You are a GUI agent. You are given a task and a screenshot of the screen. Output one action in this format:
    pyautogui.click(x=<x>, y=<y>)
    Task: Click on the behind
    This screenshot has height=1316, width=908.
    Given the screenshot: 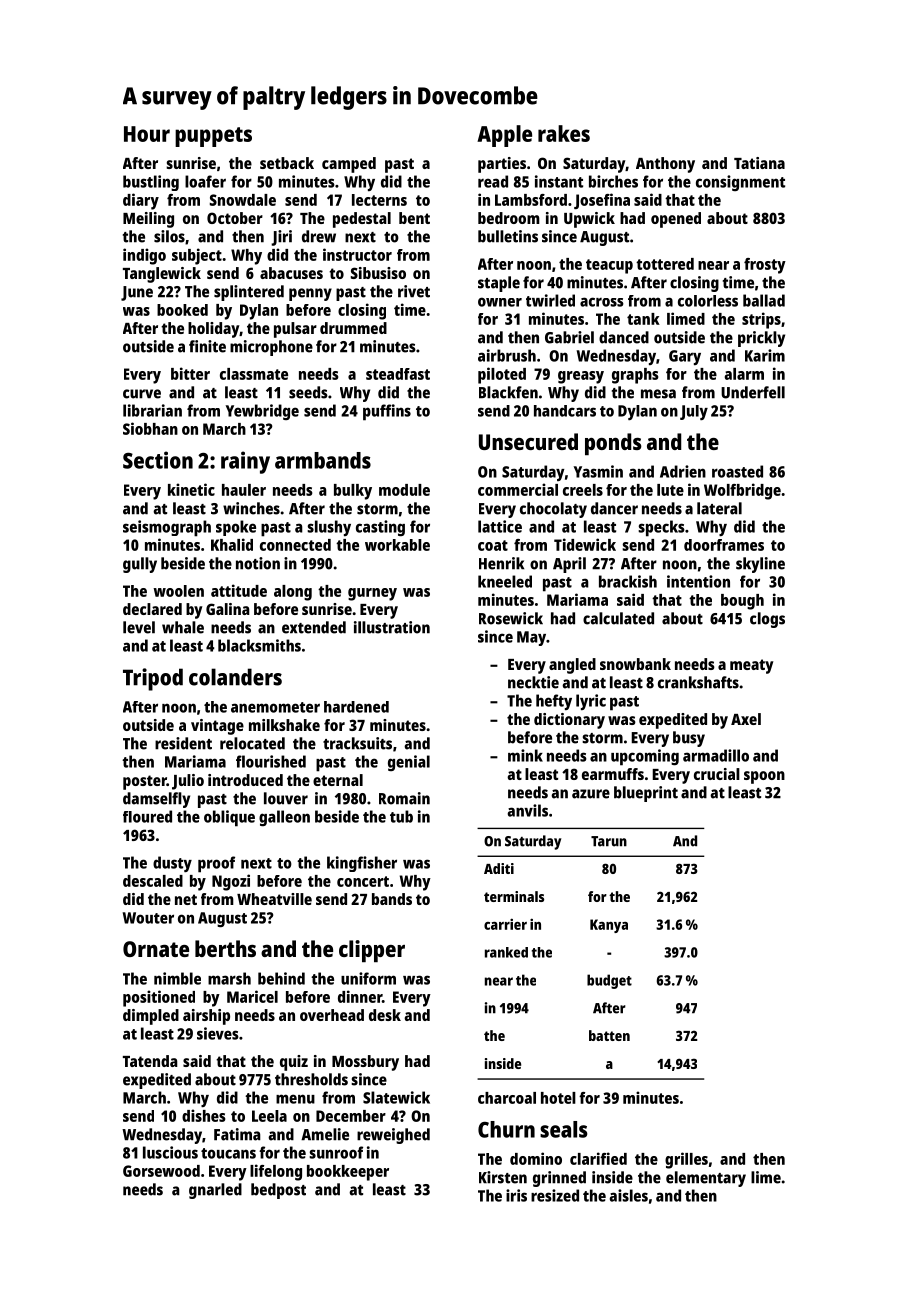 What is the action you would take?
    pyautogui.click(x=281, y=978)
